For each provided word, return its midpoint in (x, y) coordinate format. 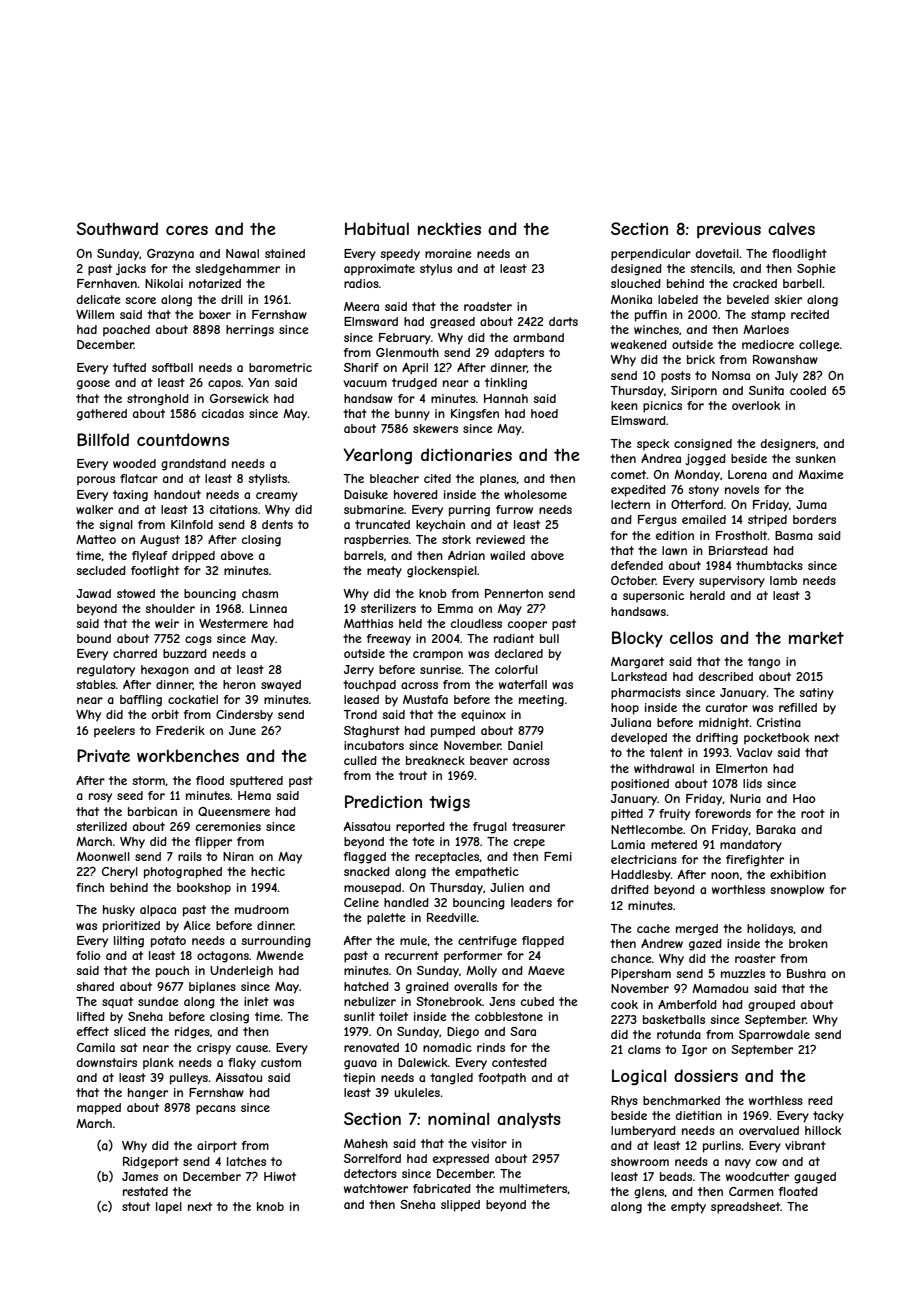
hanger (148, 1094)
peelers (114, 732)
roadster (488, 306)
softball (172, 367)
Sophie (816, 270)
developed (639, 739)
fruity (674, 815)
